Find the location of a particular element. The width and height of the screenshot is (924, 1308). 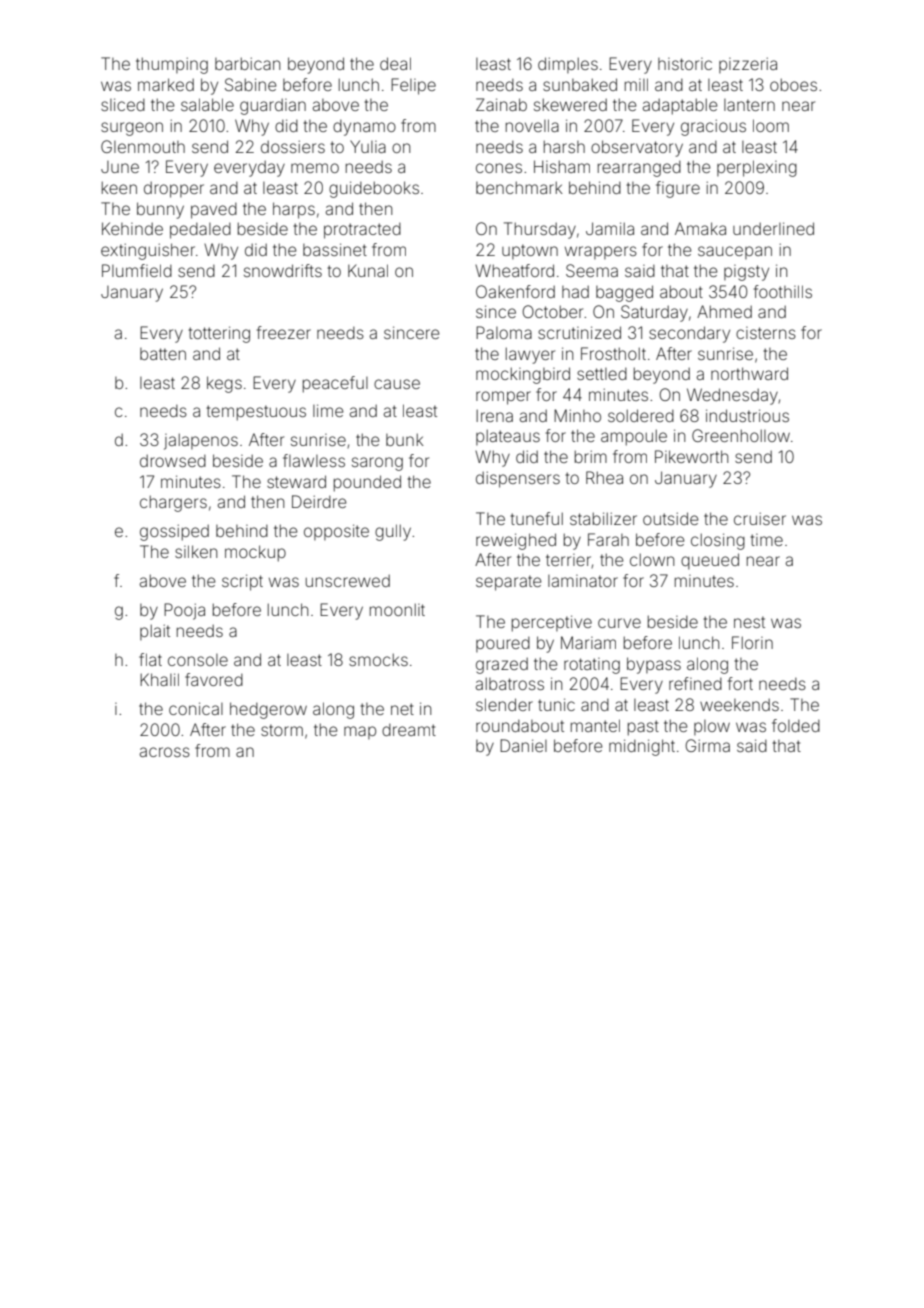

sliced is located at coordinates (123, 104).
